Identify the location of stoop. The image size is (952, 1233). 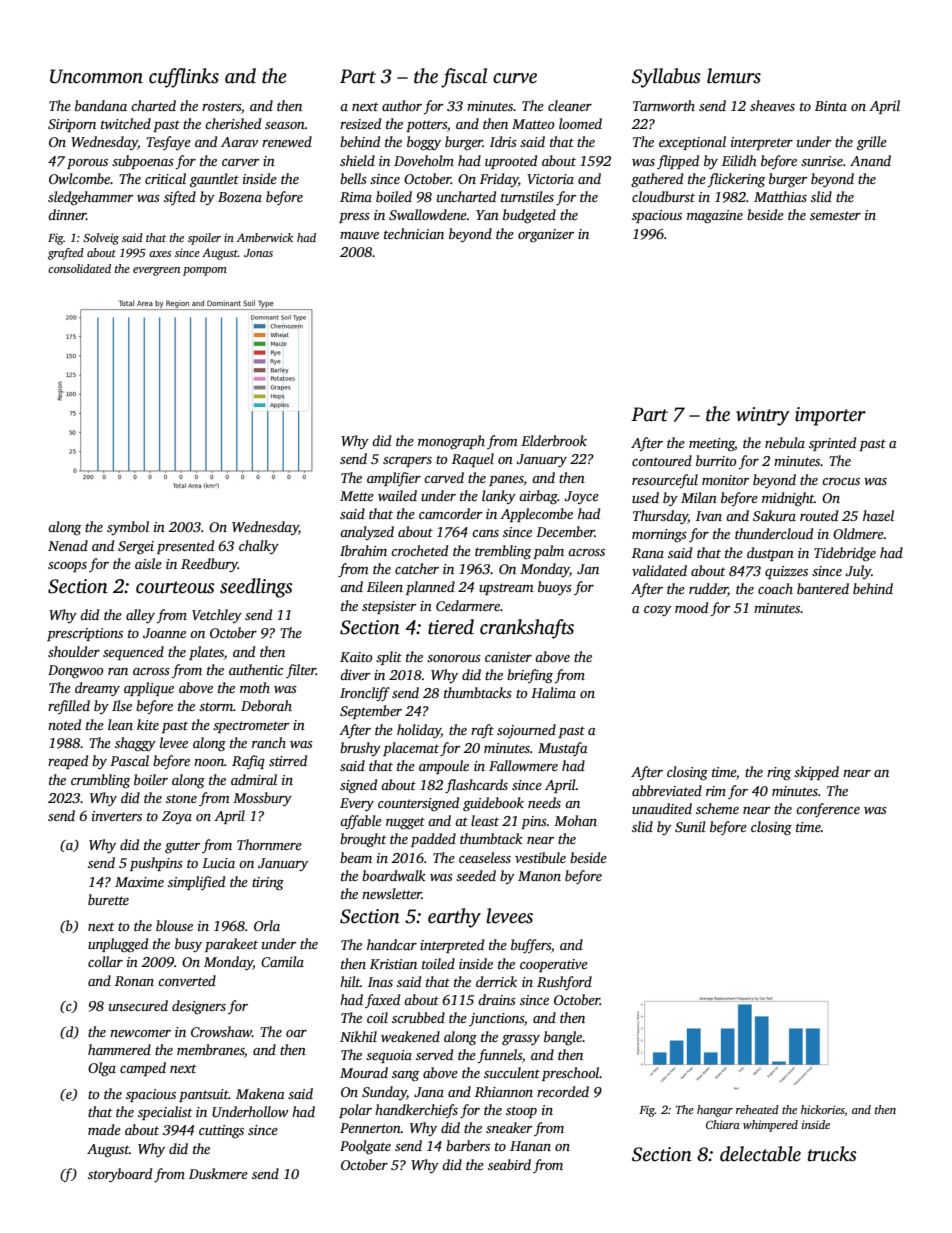
(521, 1112).
